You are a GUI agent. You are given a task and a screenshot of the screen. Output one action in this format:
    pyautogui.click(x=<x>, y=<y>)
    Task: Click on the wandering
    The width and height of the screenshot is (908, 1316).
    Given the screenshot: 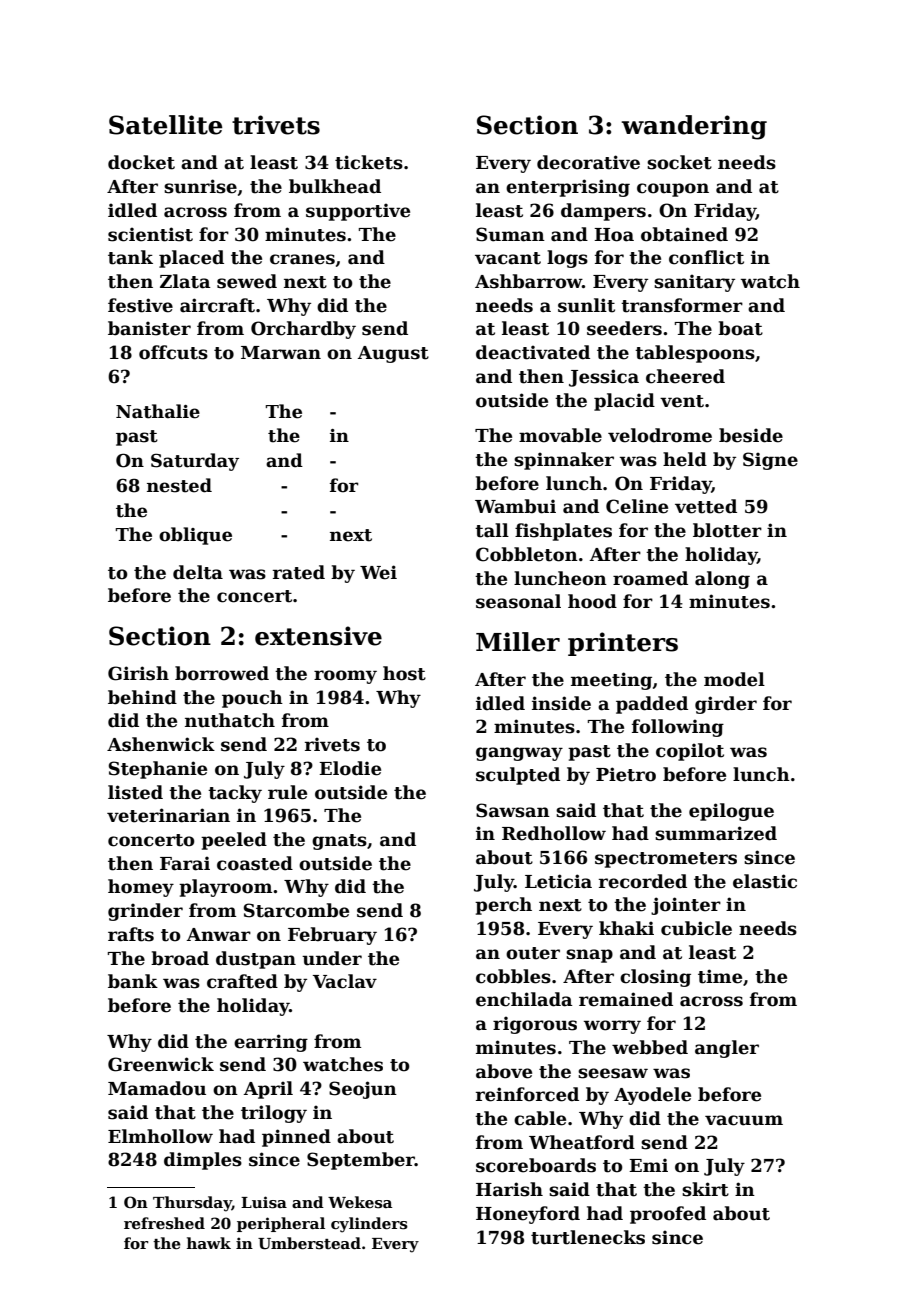 What is the action you would take?
    pyautogui.click(x=694, y=127)
